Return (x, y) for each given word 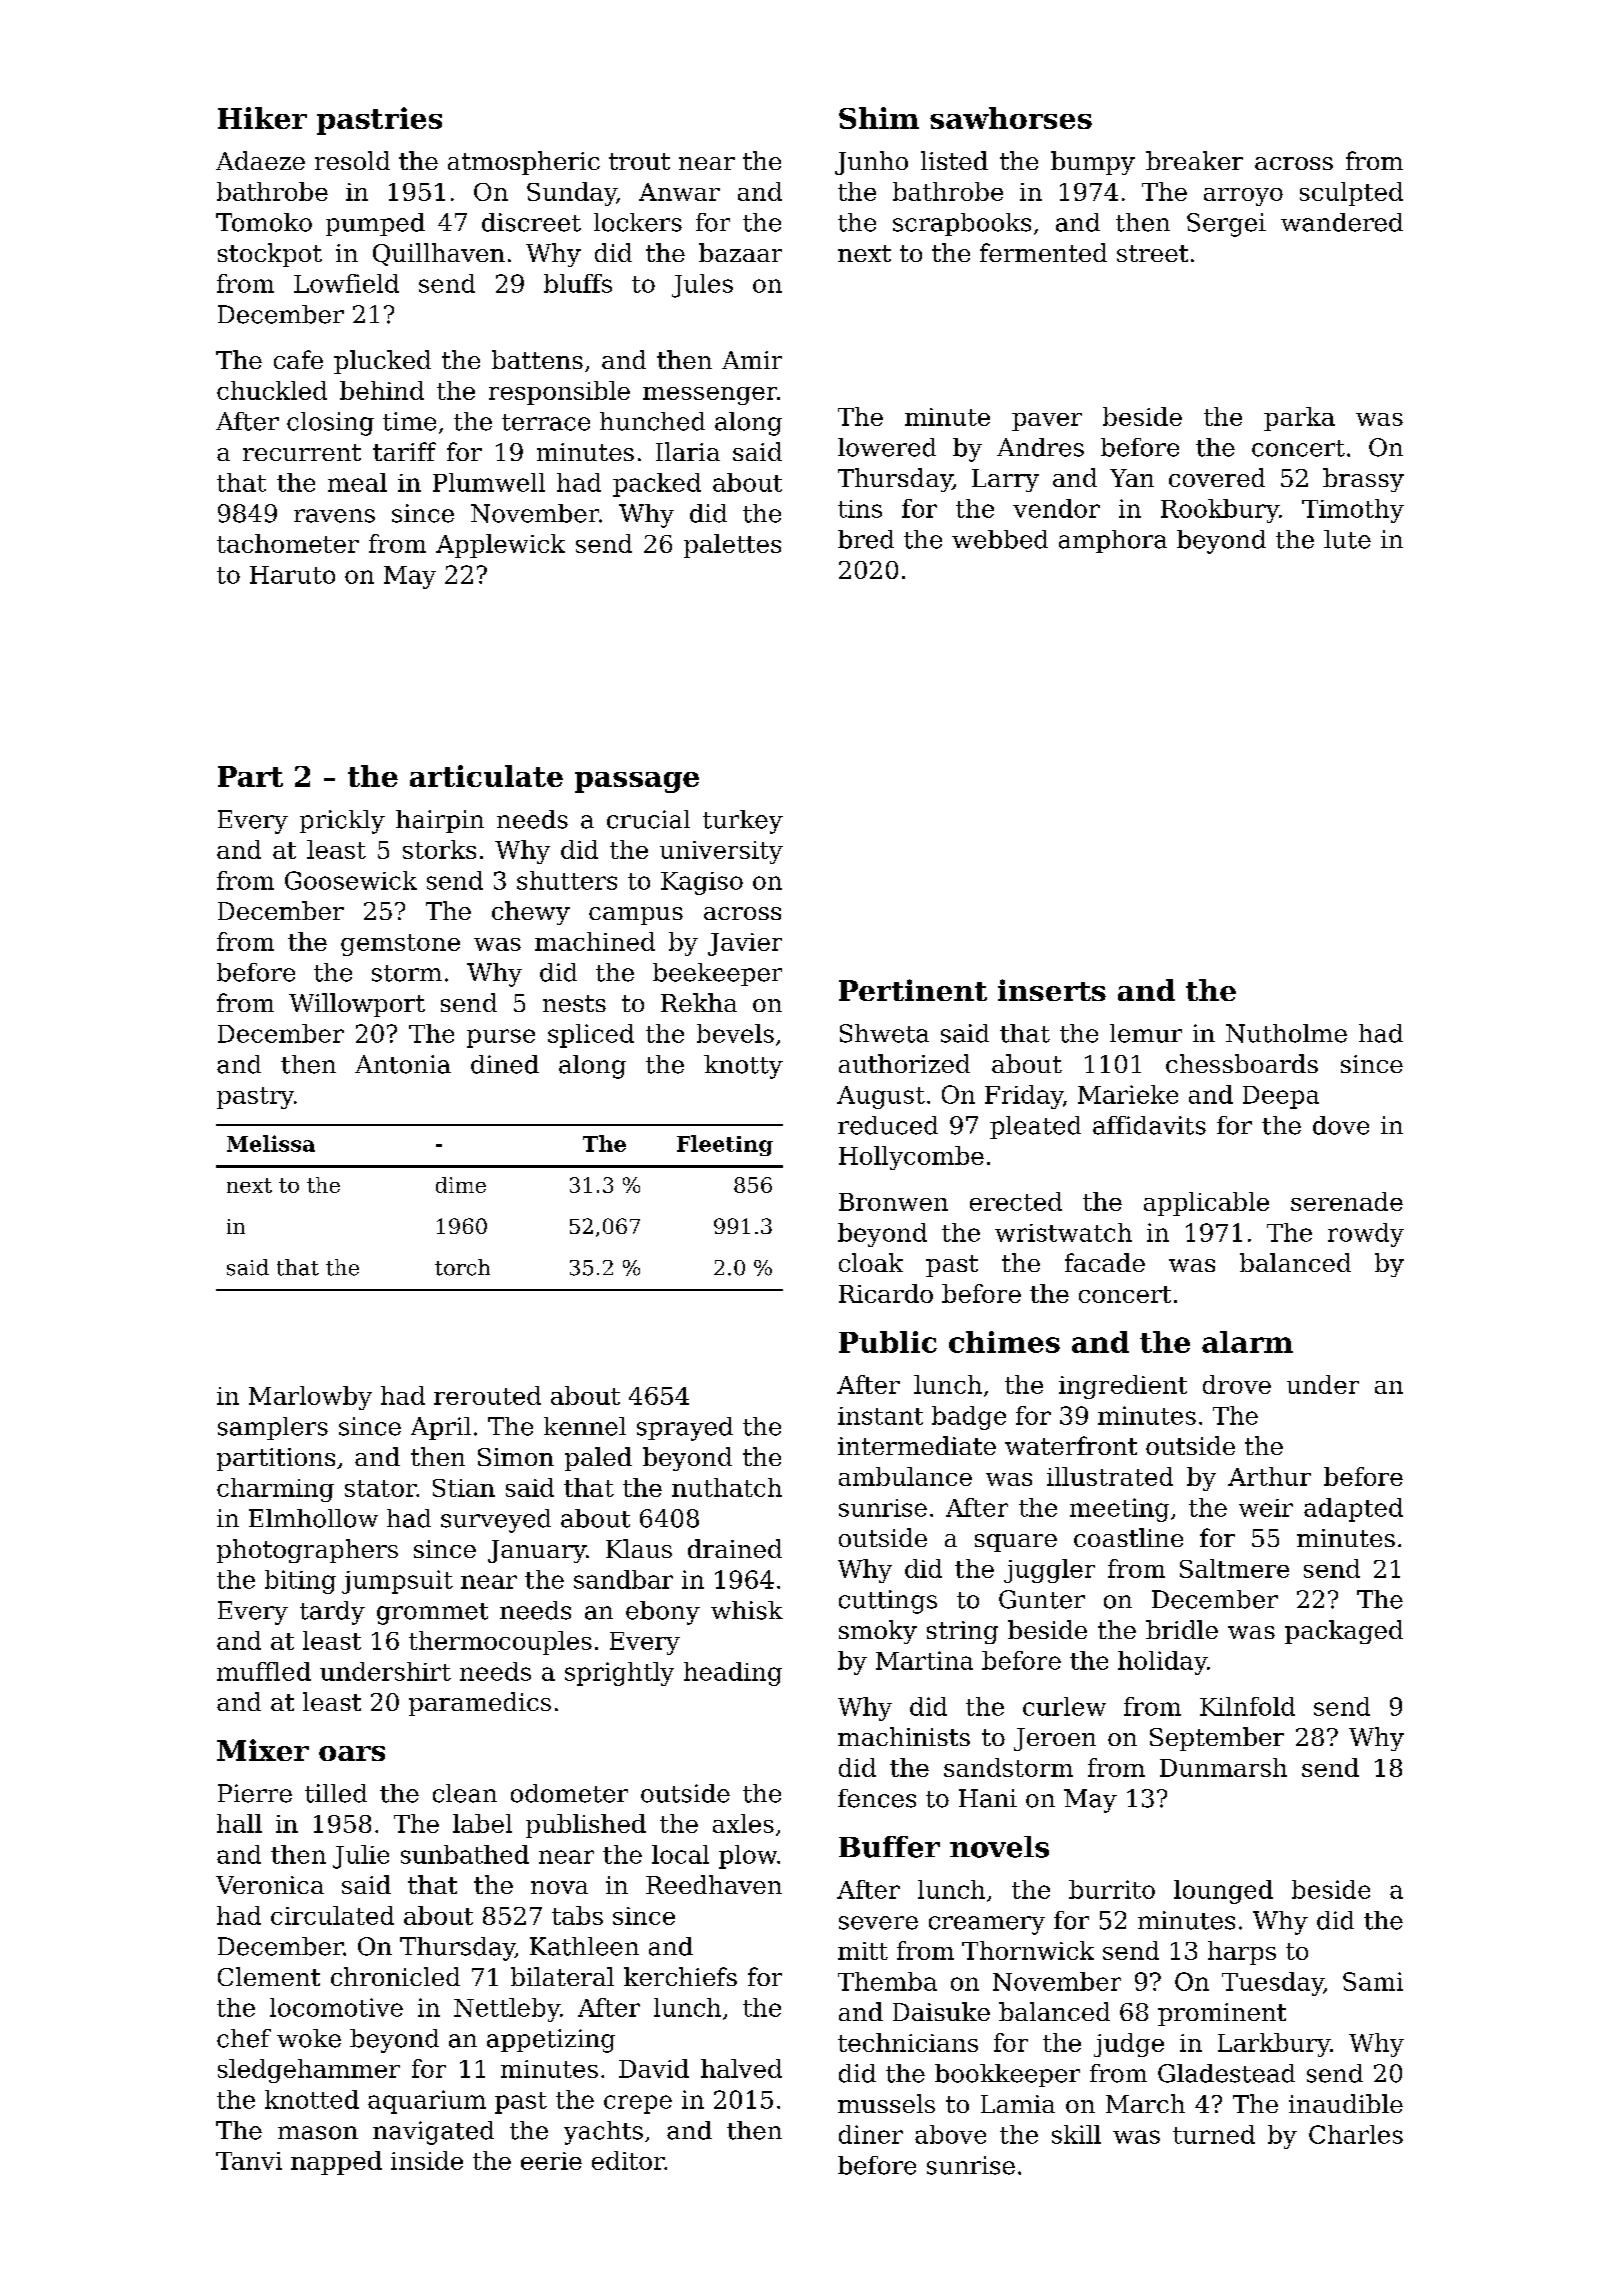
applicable (1206, 1204)
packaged (1344, 1632)
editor (628, 2160)
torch (462, 1267)
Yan (1132, 478)
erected (1016, 1201)
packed (657, 485)
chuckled (272, 390)
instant (880, 1416)
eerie (551, 2161)
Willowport (357, 1005)
